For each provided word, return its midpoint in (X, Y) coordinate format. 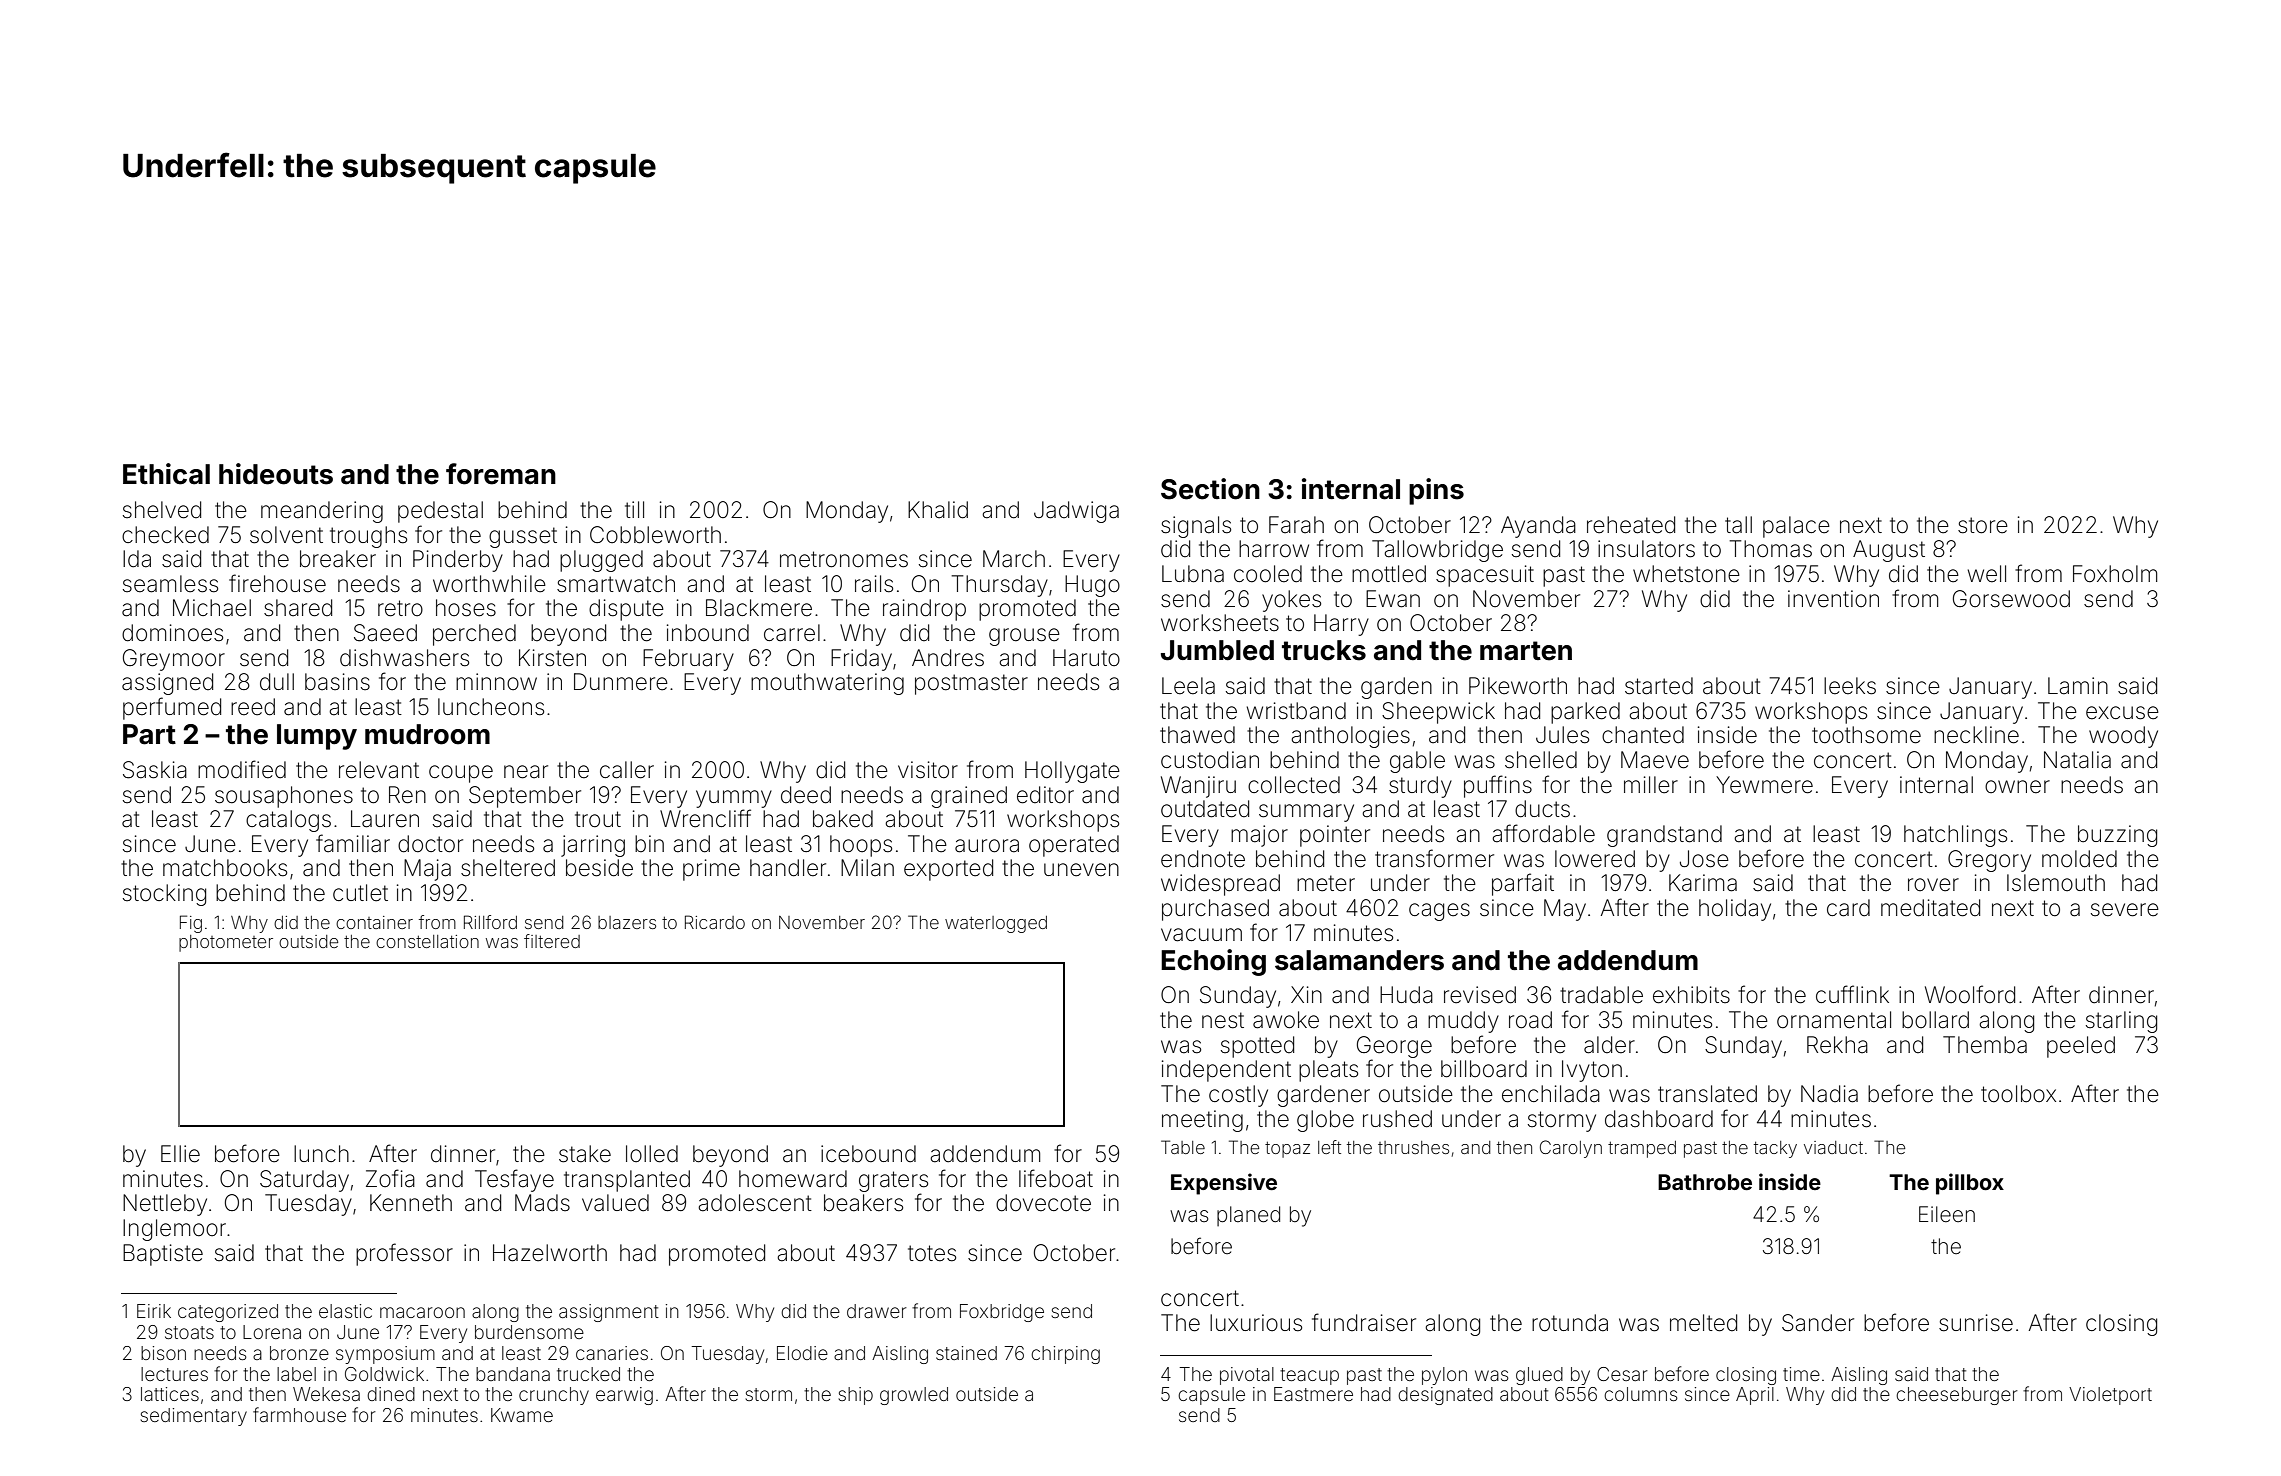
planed (1248, 1216)
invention (1833, 599)
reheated (1631, 525)
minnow (496, 681)
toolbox (2018, 1094)
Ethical (166, 474)
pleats (1328, 1071)
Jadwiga (1076, 512)
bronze (299, 1353)
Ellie (180, 1154)
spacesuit (1485, 576)
